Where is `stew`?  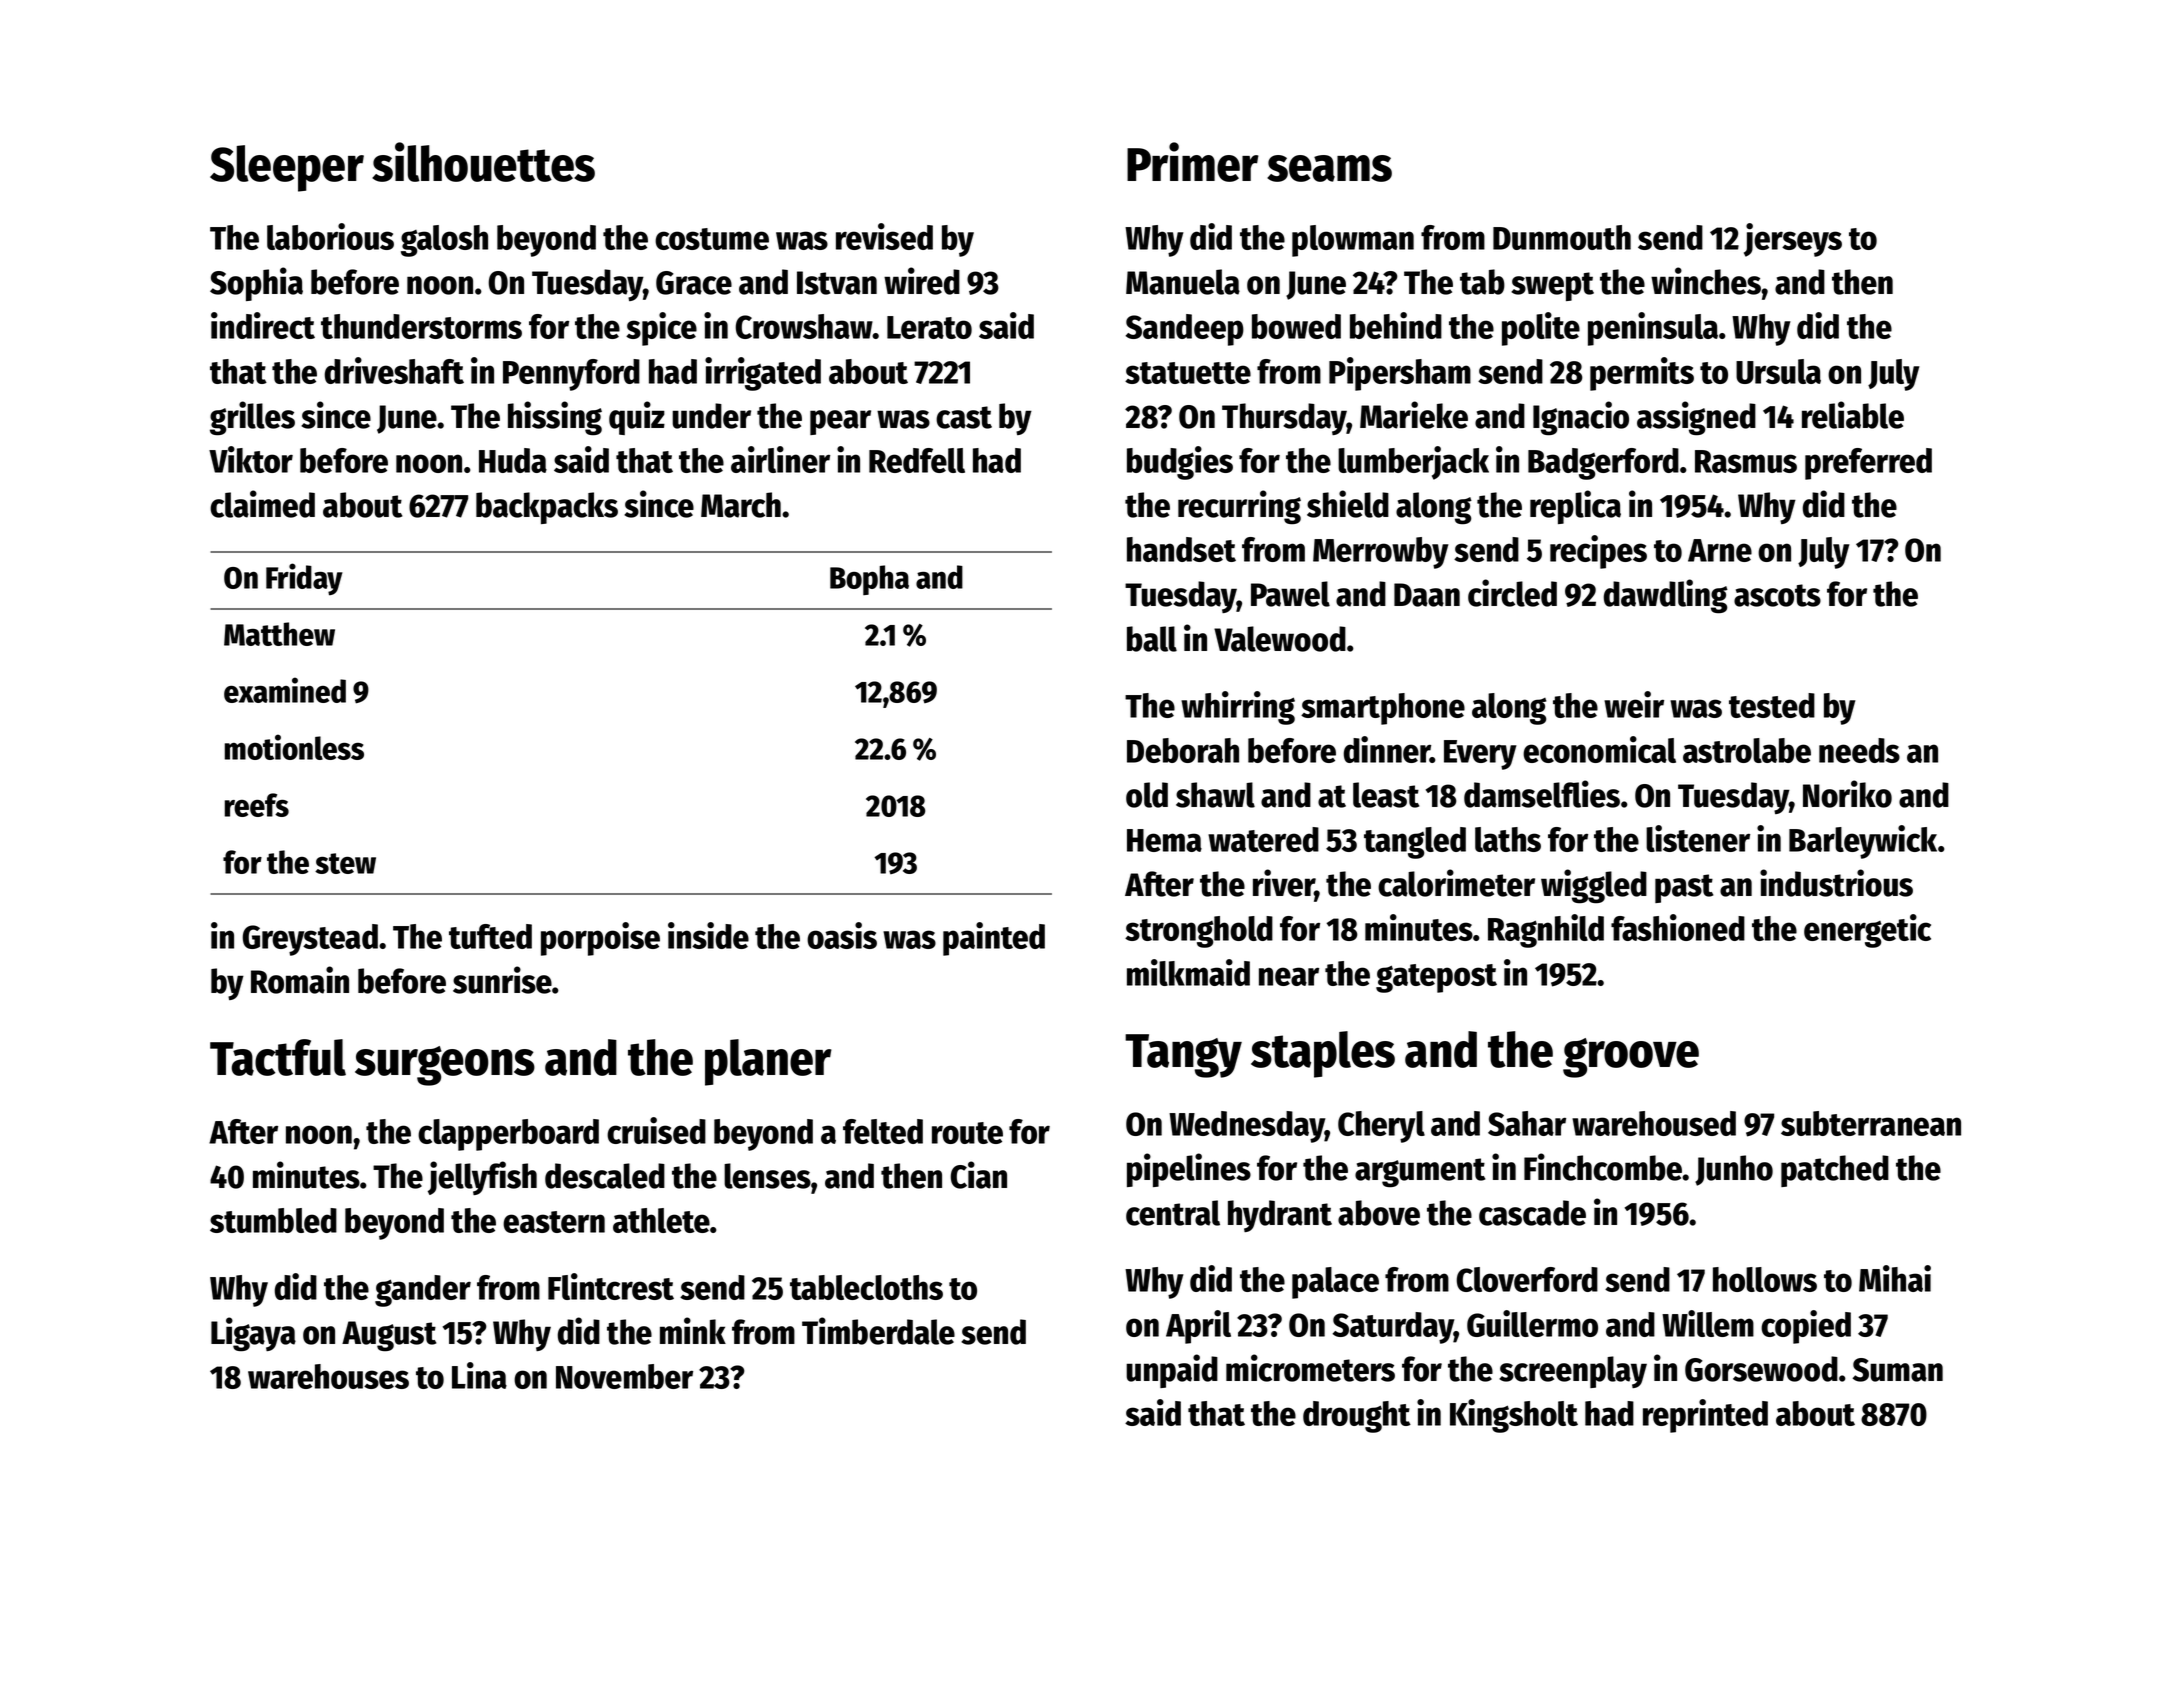
stew is located at coordinates (345, 863).
